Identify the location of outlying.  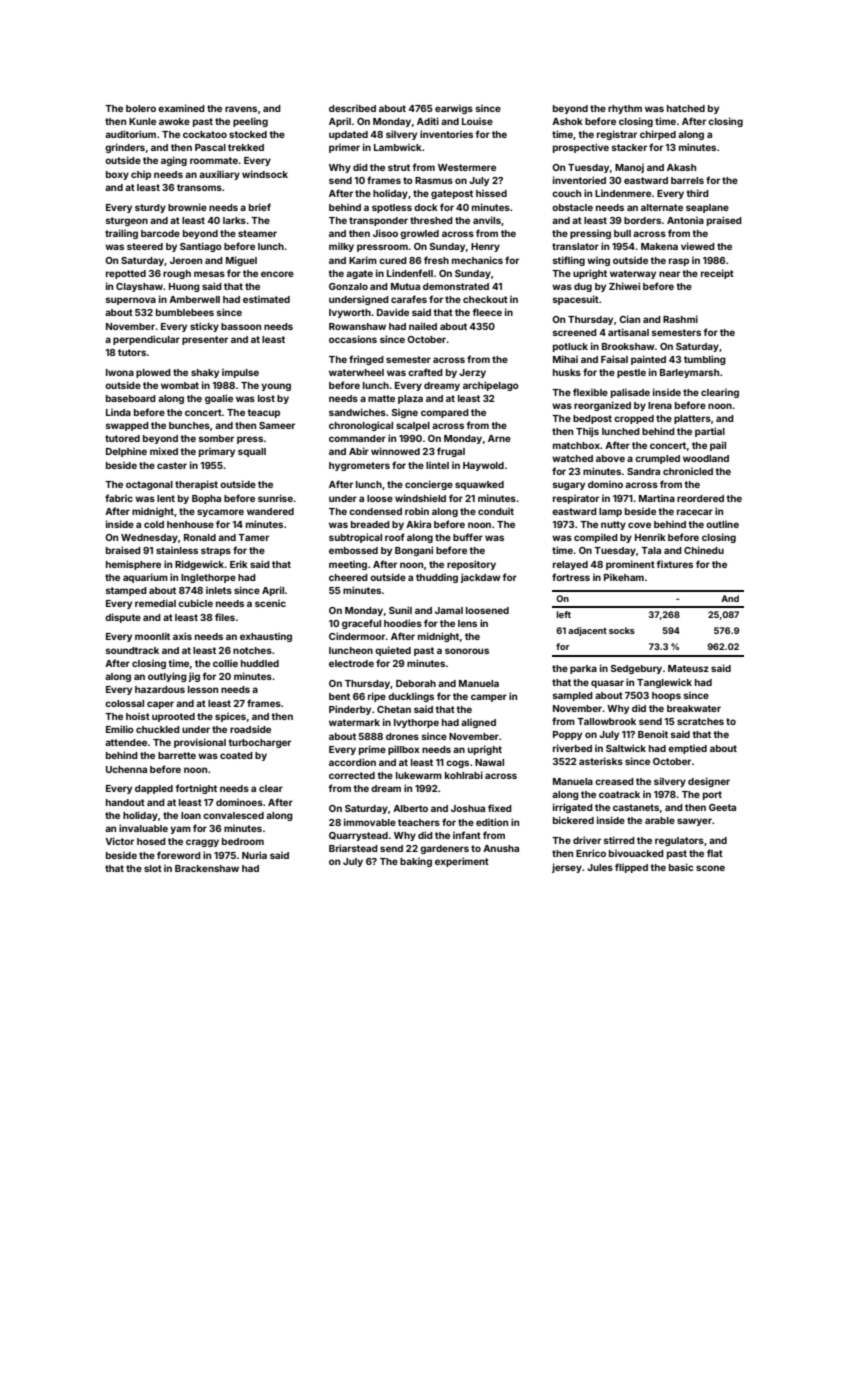
(167, 677).
